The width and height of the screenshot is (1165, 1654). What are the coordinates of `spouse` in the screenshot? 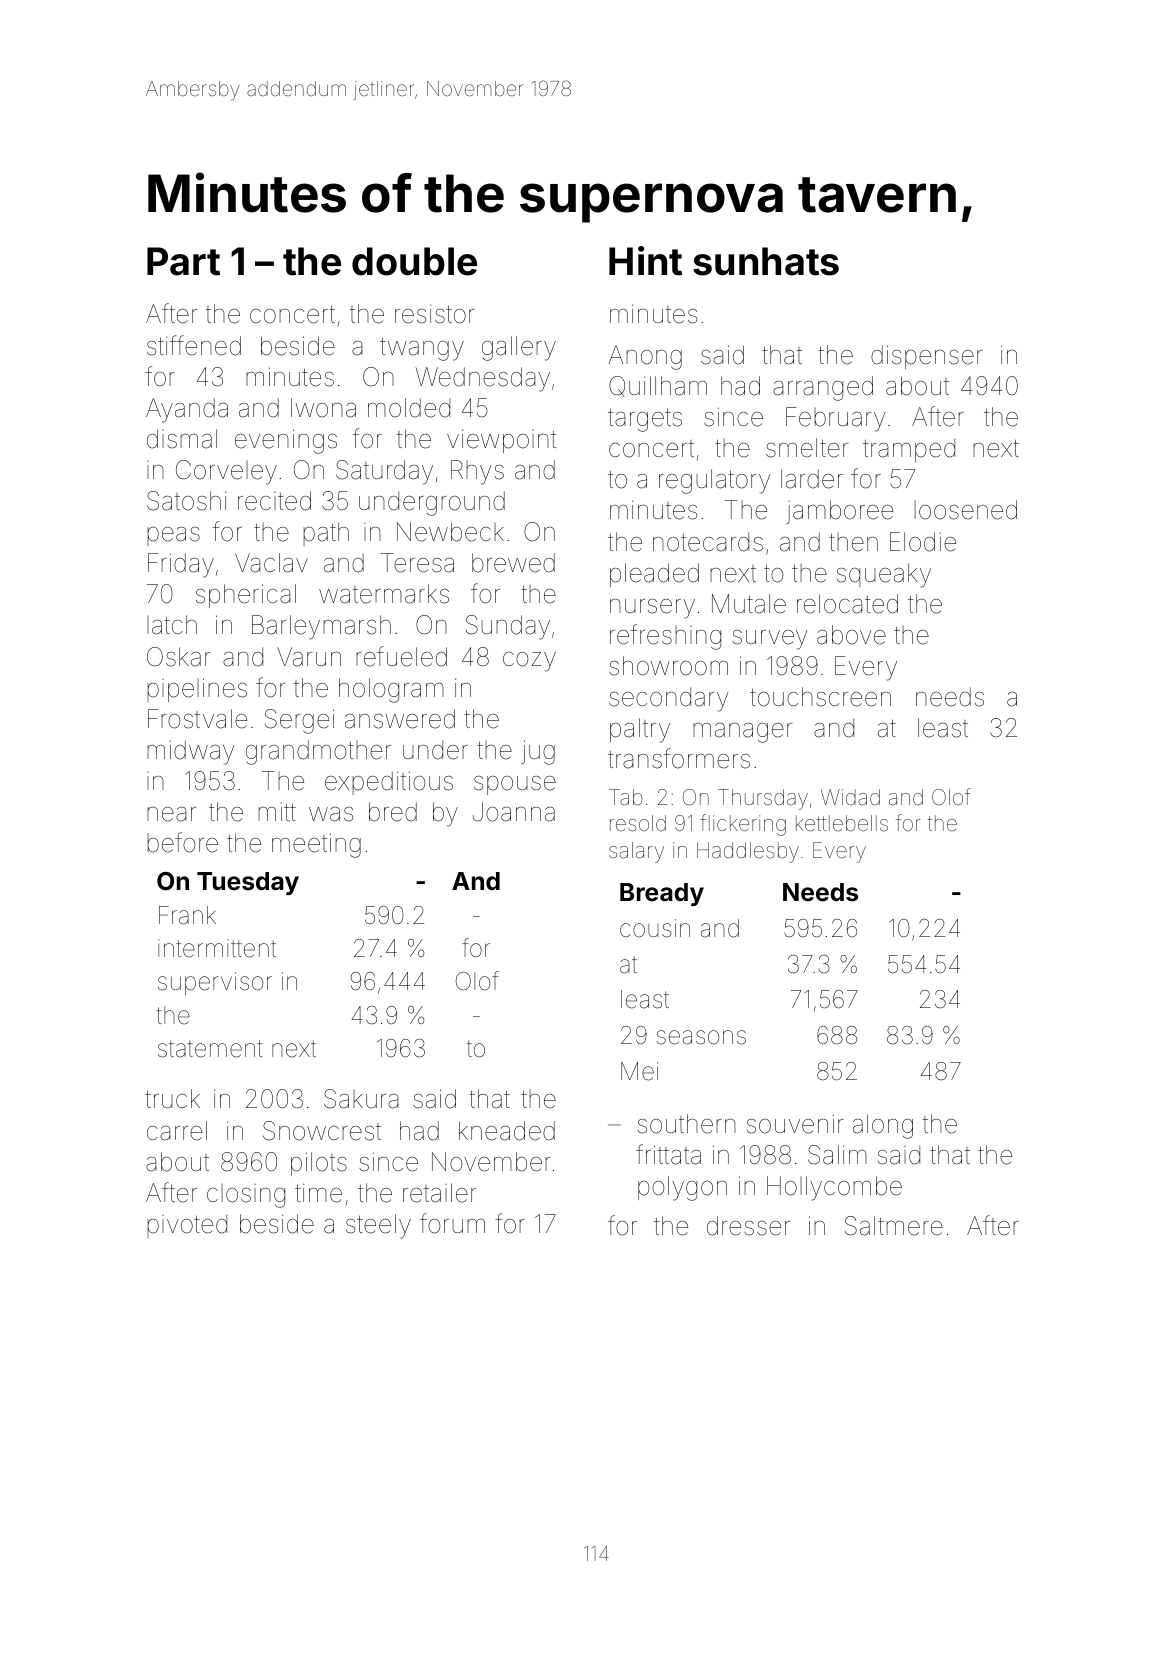 It's located at (515, 785).
